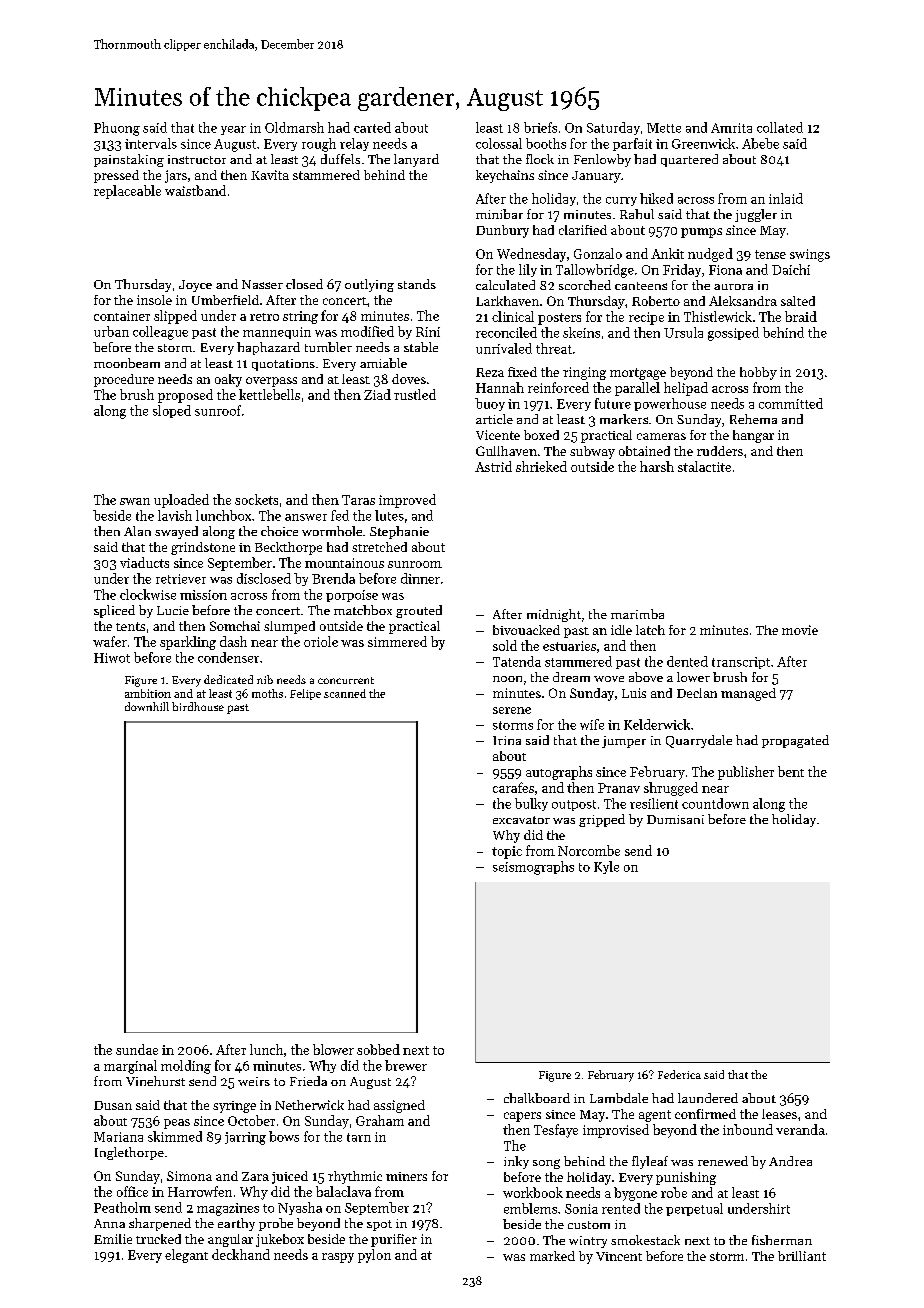 The height and width of the screenshot is (1308, 924). Describe the element at coordinates (703, 143) in the screenshot. I see `Greenwick` at that location.
